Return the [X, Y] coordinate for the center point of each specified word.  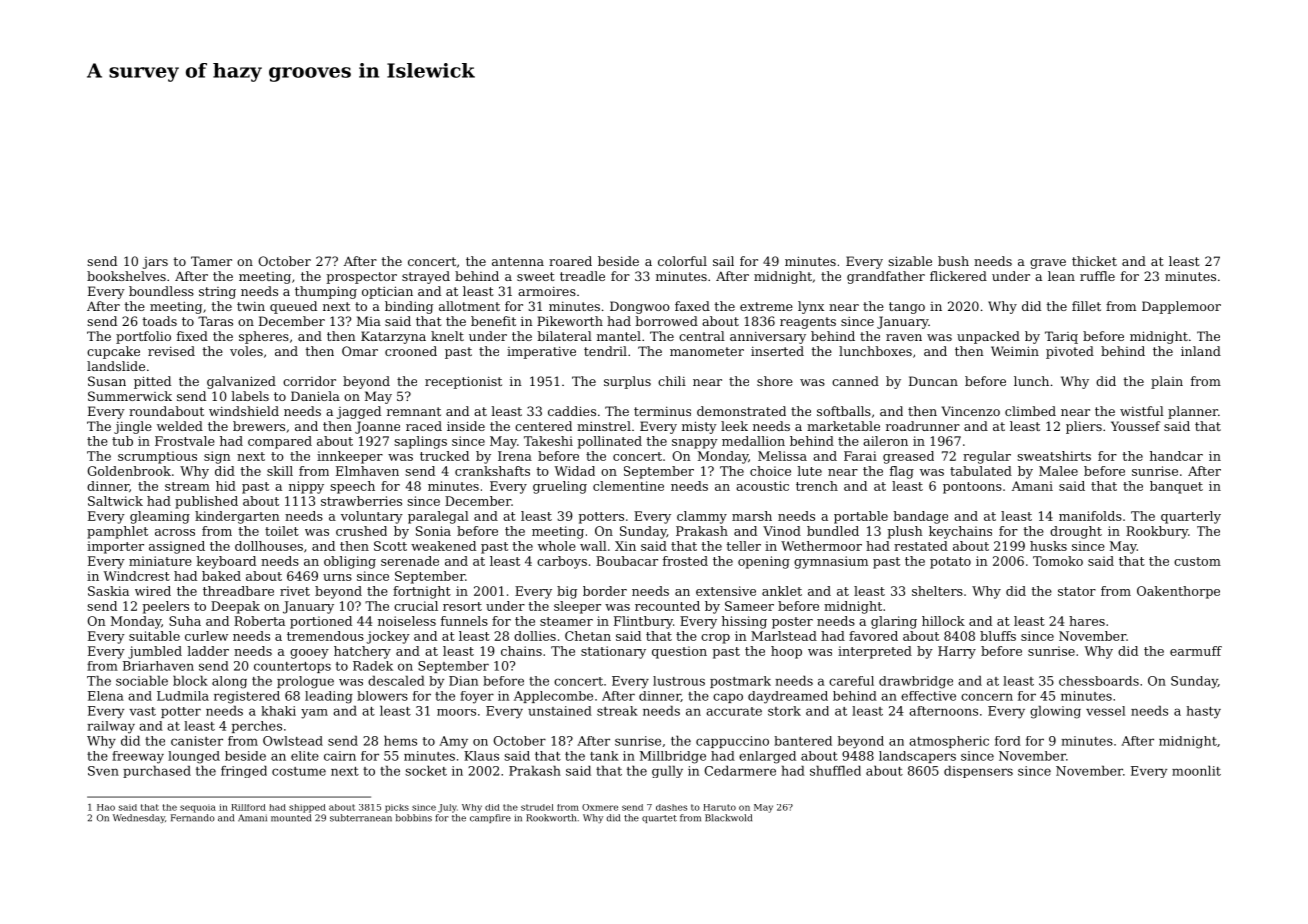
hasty [1204, 712]
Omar [360, 351]
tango [907, 308]
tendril [605, 351]
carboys [562, 562]
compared [280, 442]
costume [299, 771]
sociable [142, 681]
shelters [937, 591]
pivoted [1070, 352]
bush [953, 261]
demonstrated [741, 411]
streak [617, 711]
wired [153, 591]
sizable [910, 261]
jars [155, 263]
